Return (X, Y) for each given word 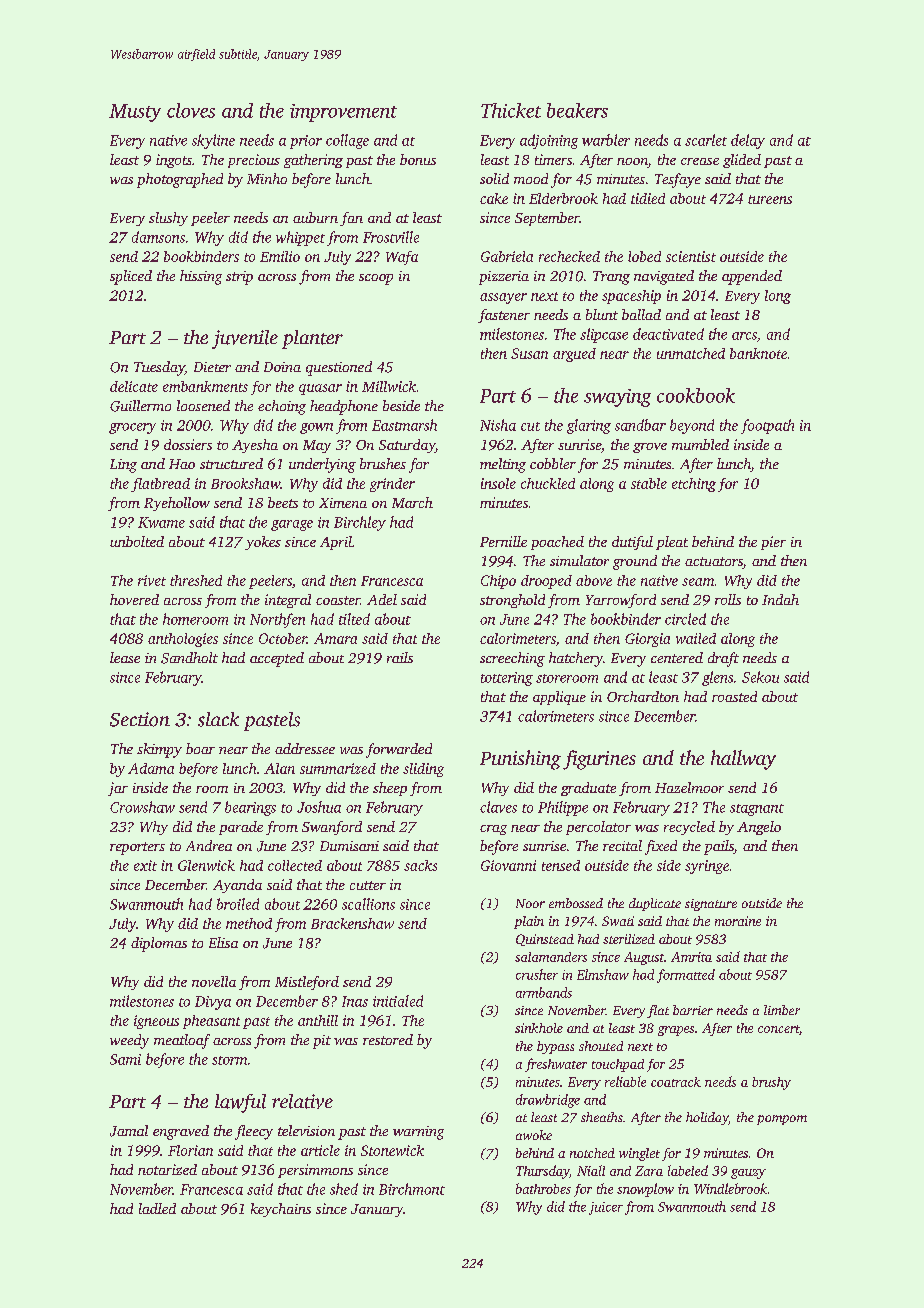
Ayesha (255, 446)
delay (748, 141)
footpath (767, 426)
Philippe (563, 808)
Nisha (498, 425)
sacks (420, 865)
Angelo (759, 828)
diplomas (159, 944)
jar (118, 789)
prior (306, 142)
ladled (157, 1208)
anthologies (183, 640)
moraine (738, 921)
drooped (546, 582)
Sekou (760, 677)
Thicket (511, 110)
